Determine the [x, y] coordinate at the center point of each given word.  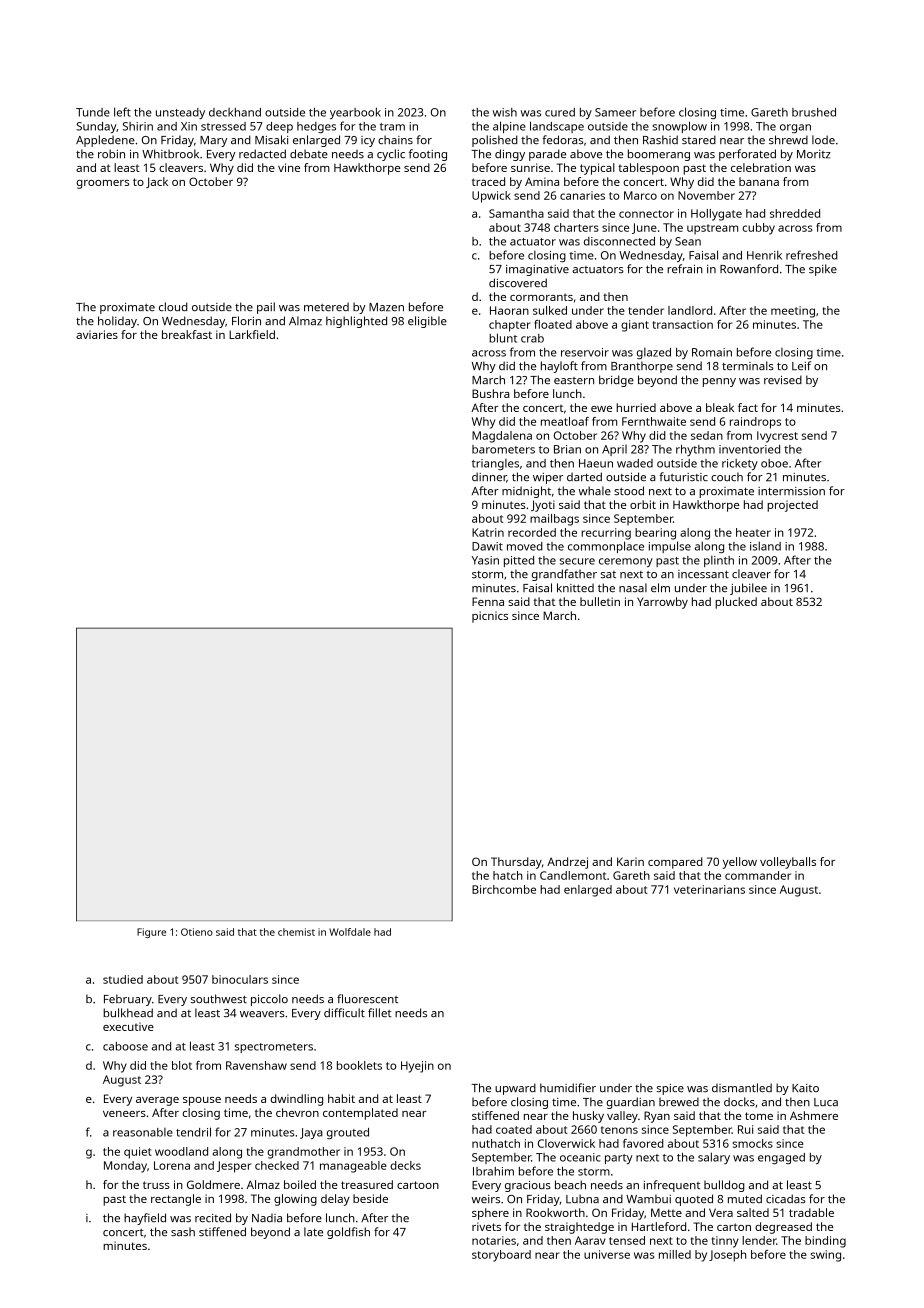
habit [341, 1098]
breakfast [187, 334]
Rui [745, 1129]
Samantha [516, 213]
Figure [151, 933]
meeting [793, 312]
